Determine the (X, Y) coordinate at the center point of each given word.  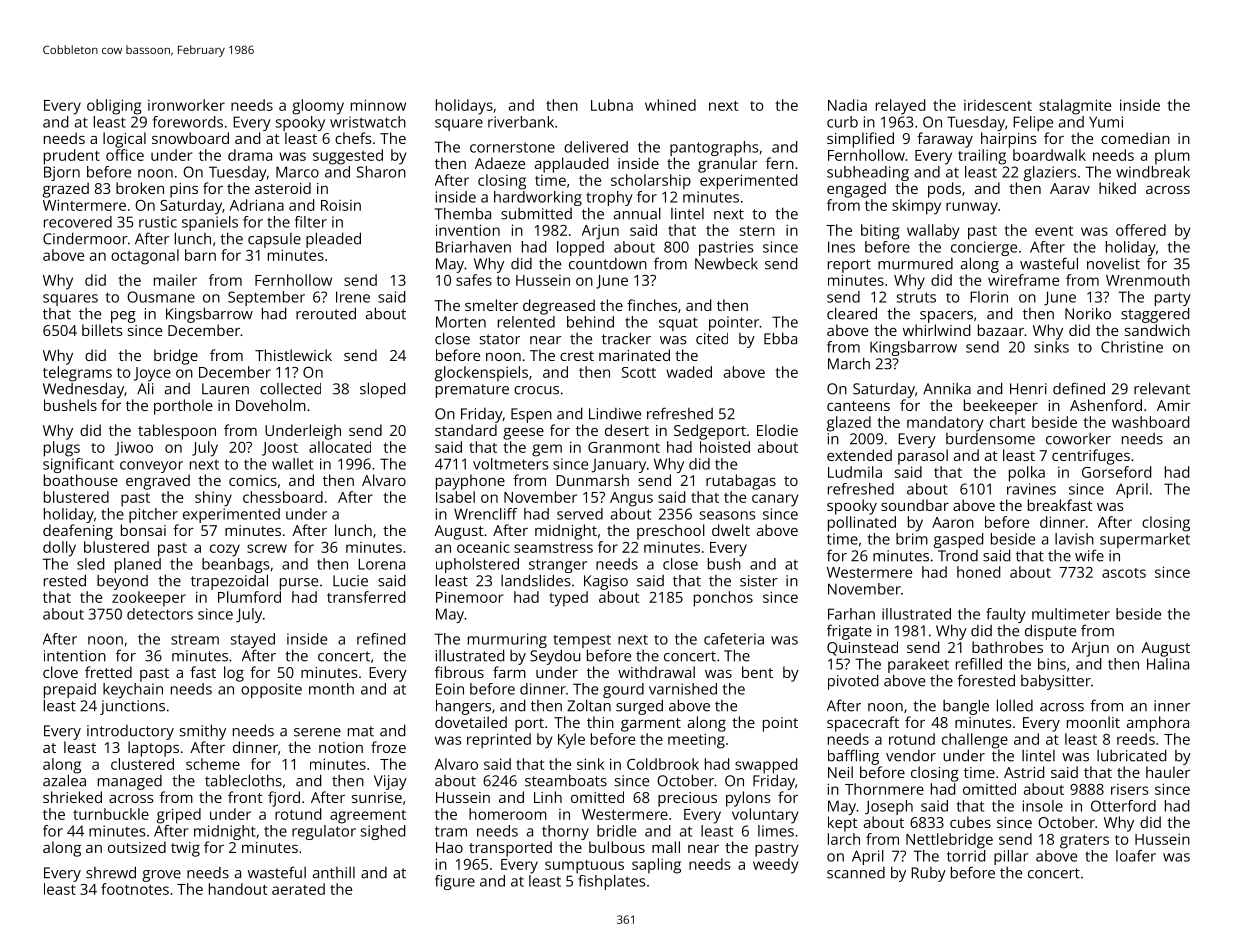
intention (75, 656)
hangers (463, 707)
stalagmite (1075, 107)
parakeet (918, 665)
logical (124, 140)
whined (670, 105)
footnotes (135, 889)
